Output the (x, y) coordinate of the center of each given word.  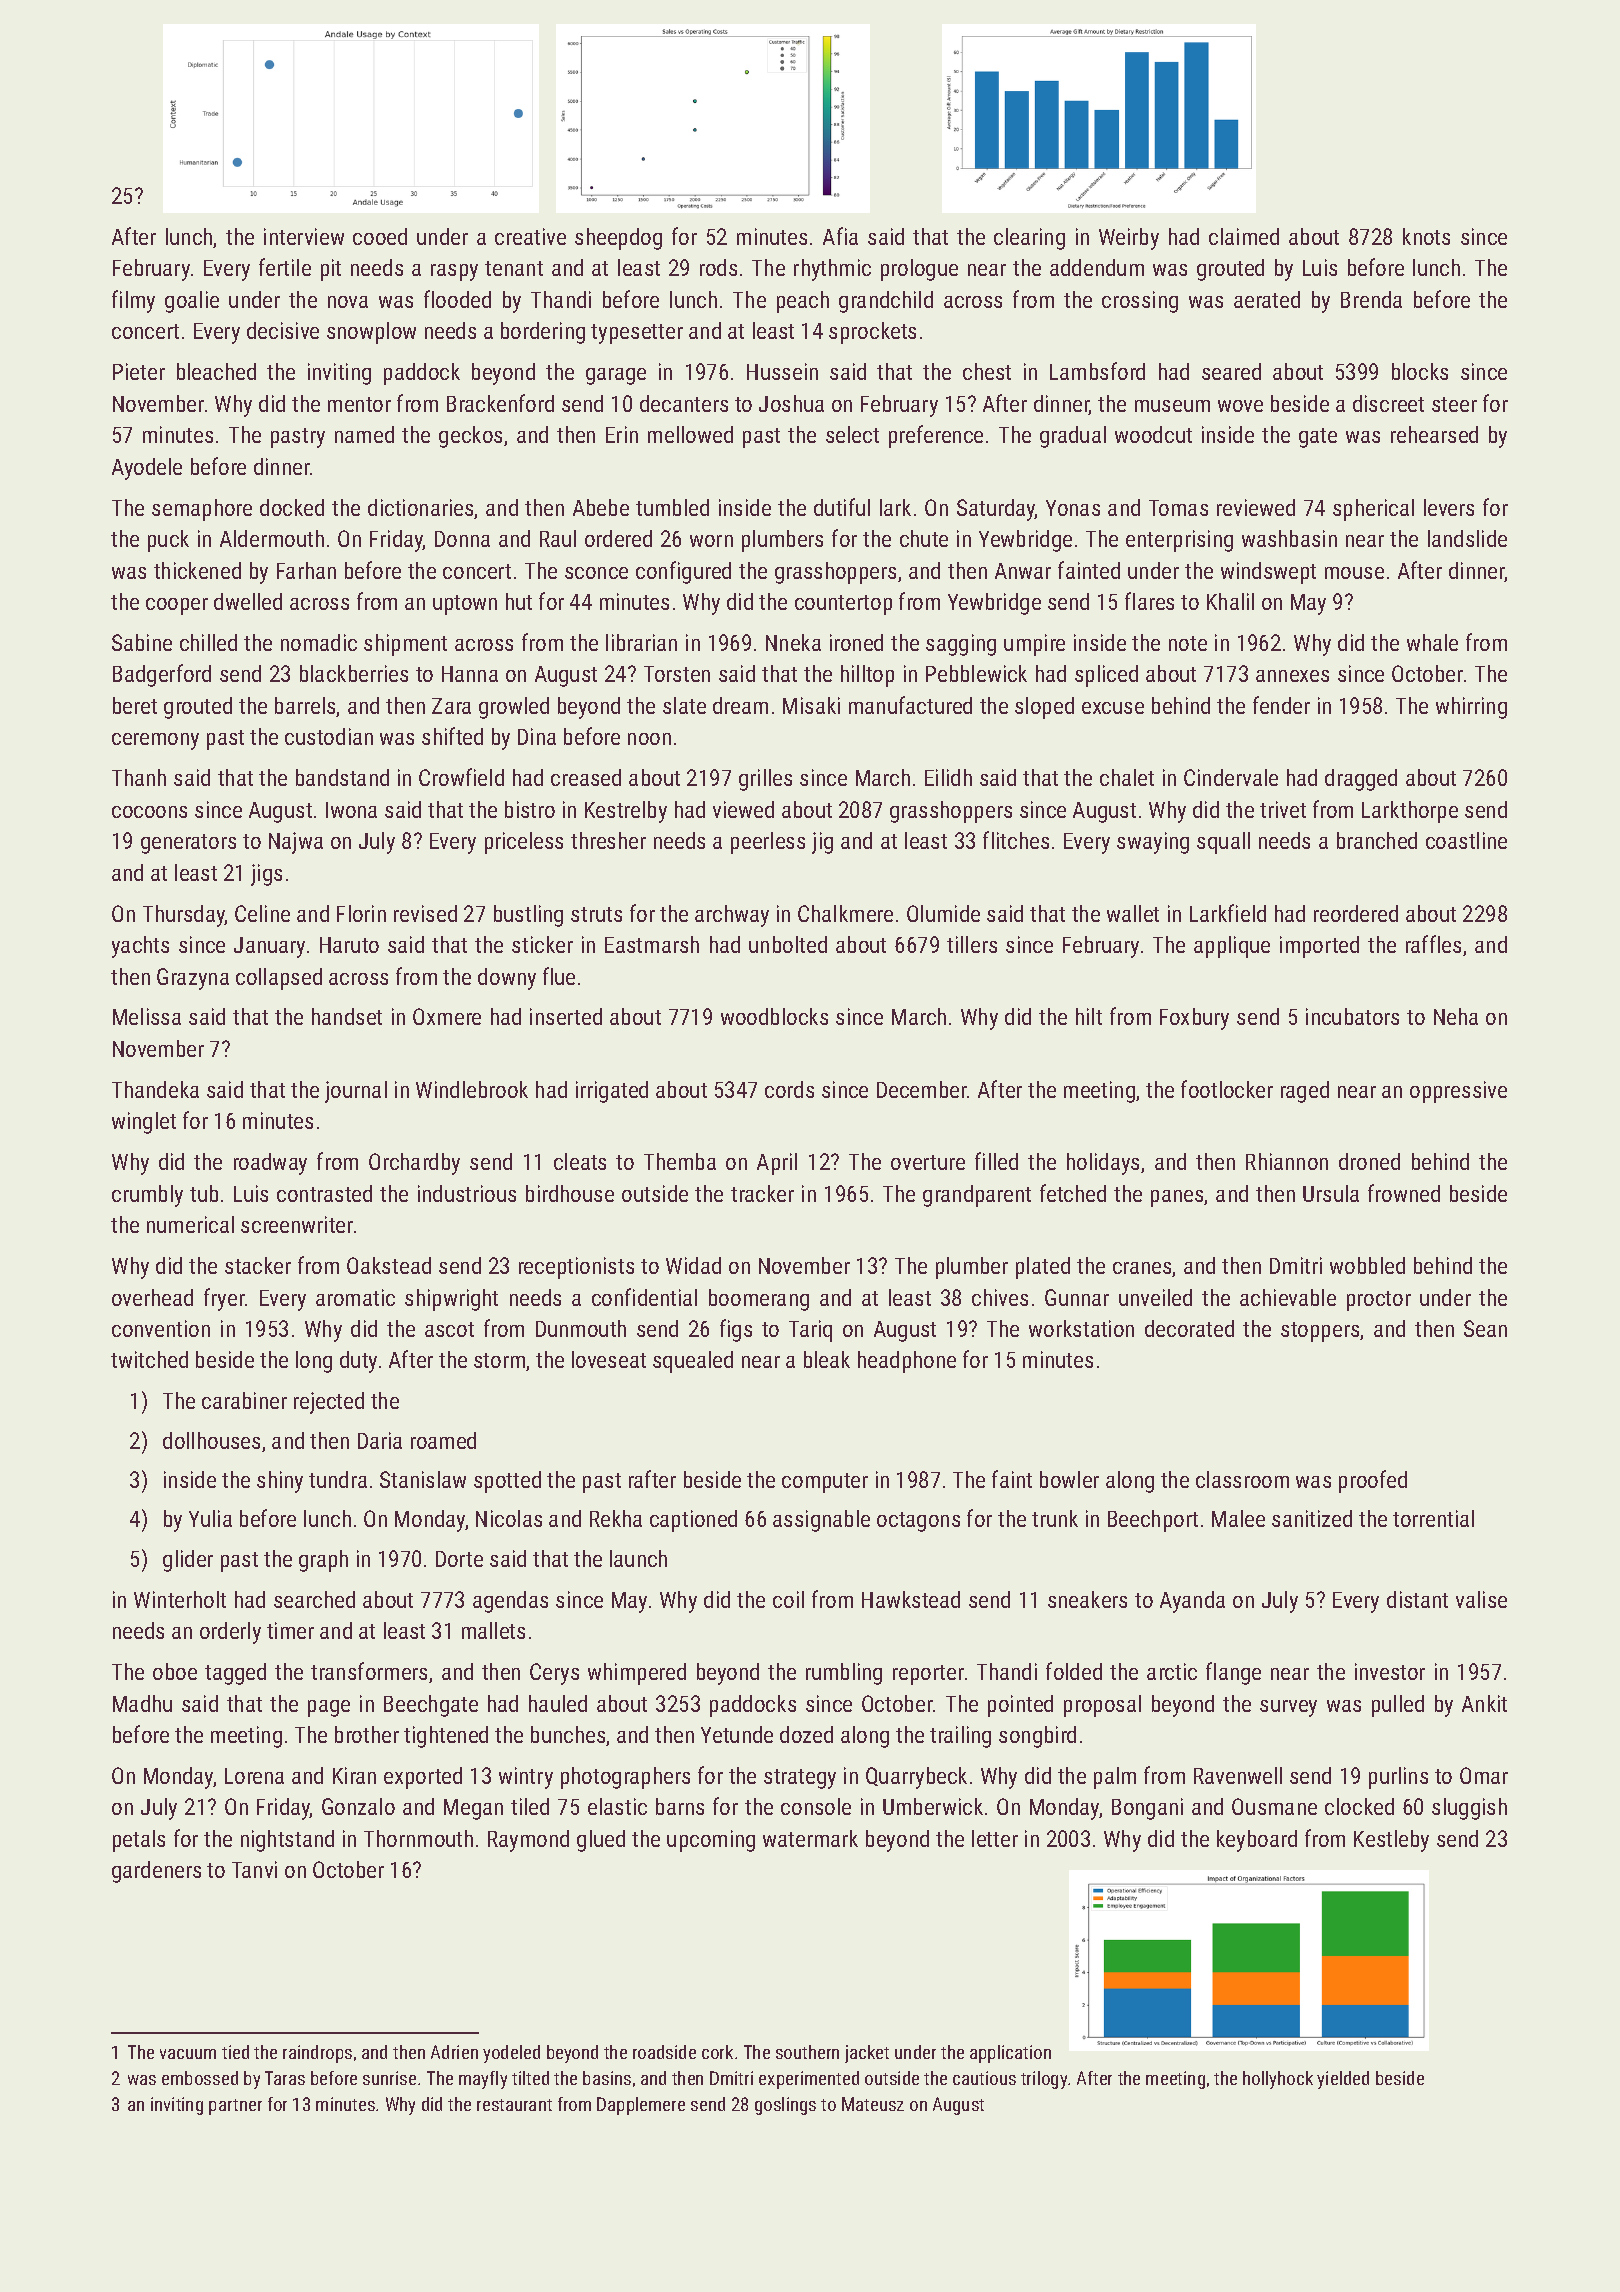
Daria (380, 1440)
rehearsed (1434, 434)
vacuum (188, 2054)
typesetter (637, 334)
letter (995, 1838)
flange (1233, 1673)
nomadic (319, 642)
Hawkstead (911, 1599)
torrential (1433, 1518)
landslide (1467, 538)
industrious (467, 1193)
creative (530, 236)
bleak (827, 1359)
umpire (1034, 645)
